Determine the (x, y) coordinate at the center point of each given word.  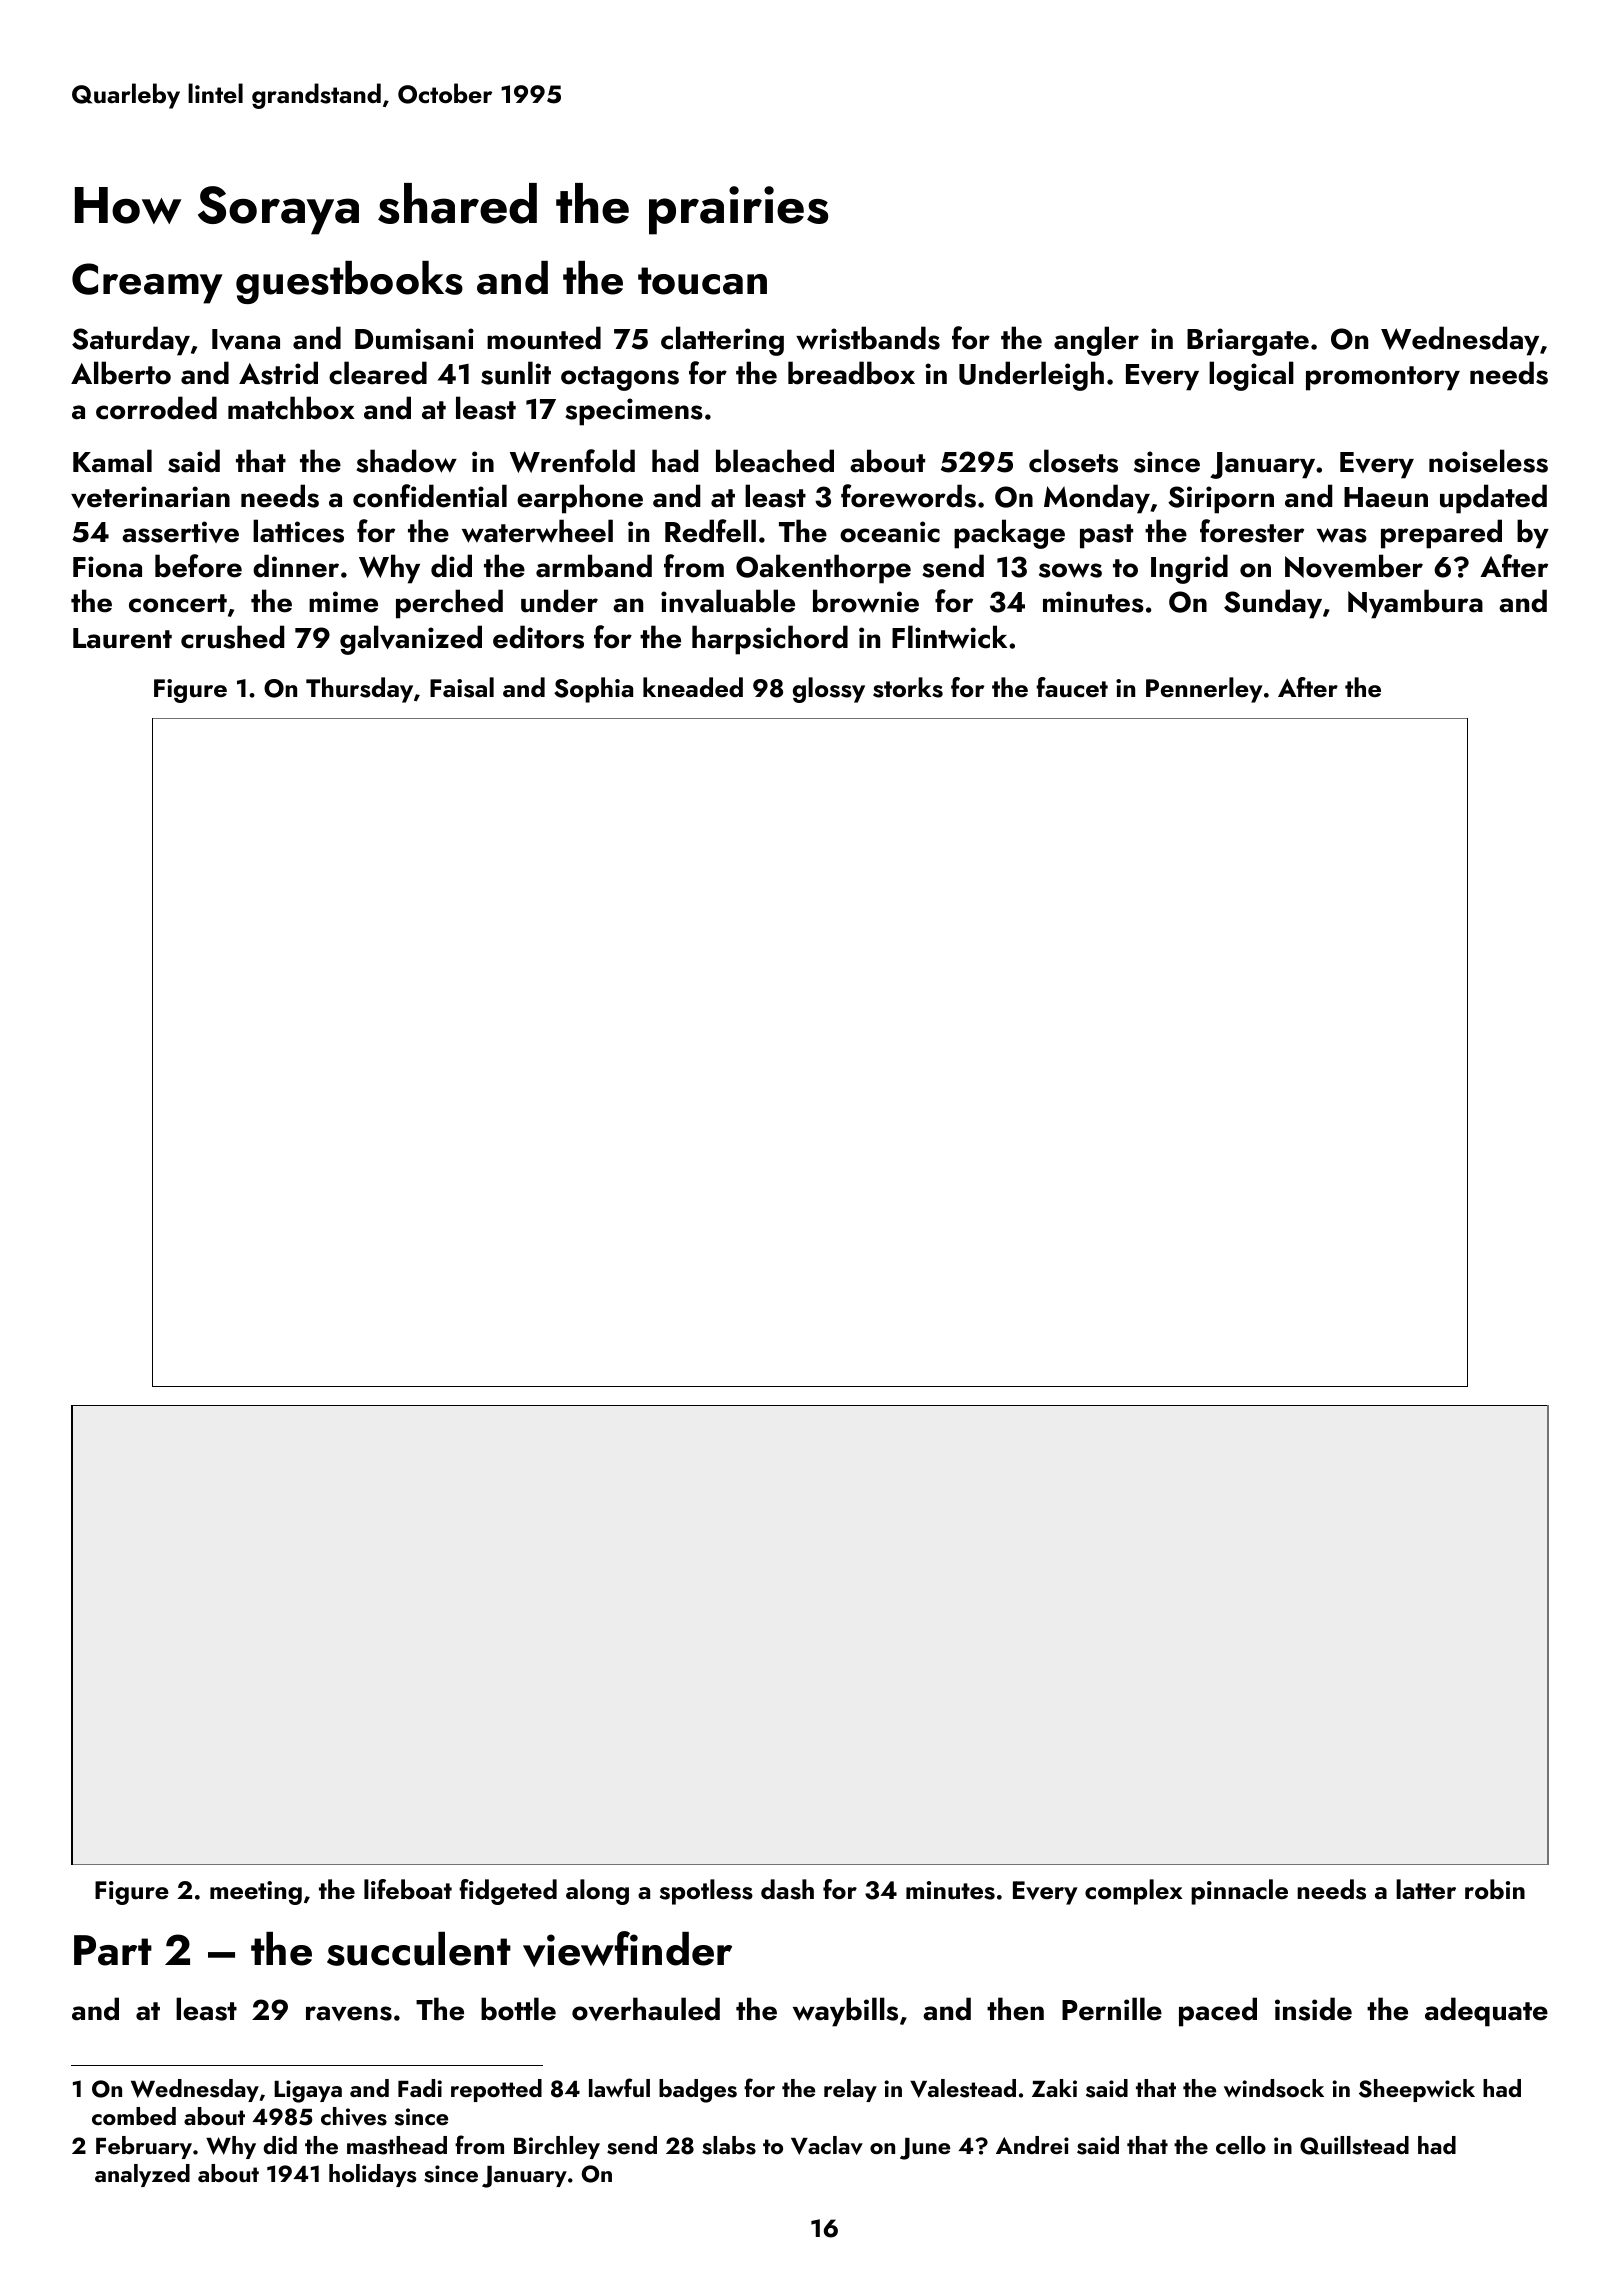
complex (1133, 1892)
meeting (256, 1893)
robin (1495, 1889)
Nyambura (1415, 604)
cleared (378, 373)
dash (787, 1889)
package (1009, 534)
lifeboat (408, 1889)
